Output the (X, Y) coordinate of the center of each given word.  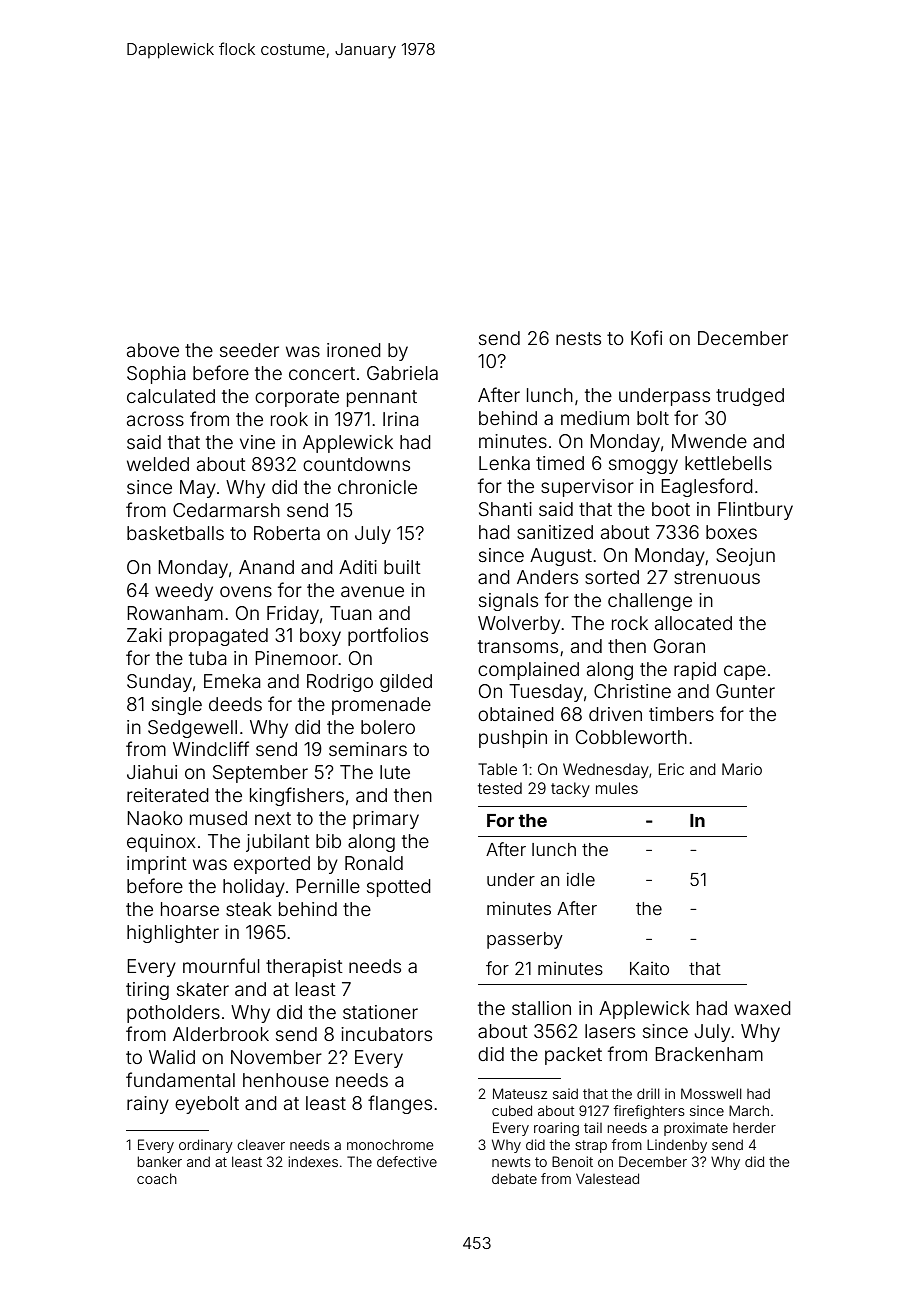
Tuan (351, 613)
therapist (304, 968)
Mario (742, 769)
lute (395, 772)
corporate (297, 398)
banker (160, 1161)
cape (745, 672)
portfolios (388, 636)
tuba (208, 658)
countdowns (356, 464)
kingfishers (297, 796)
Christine (632, 691)
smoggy (643, 466)
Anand (266, 567)
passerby (525, 940)
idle (581, 879)
